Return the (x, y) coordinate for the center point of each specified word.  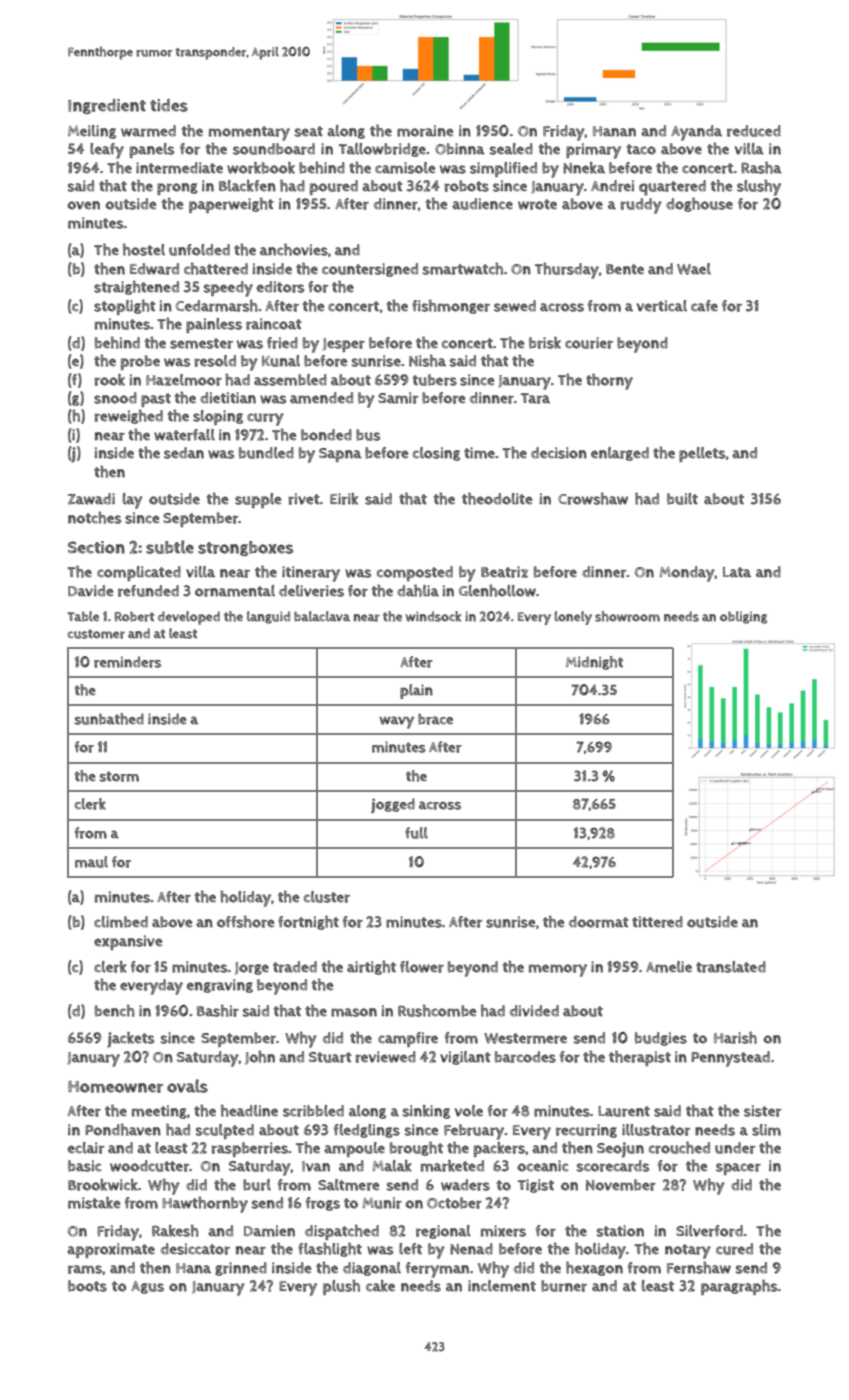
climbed (121, 922)
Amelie (669, 967)
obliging (743, 617)
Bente (625, 269)
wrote (537, 204)
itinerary (311, 574)
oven (83, 205)
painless (214, 325)
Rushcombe (437, 1011)
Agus (147, 1287)
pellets (702, 454)
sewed (515, 306)
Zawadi (91, 499)
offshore (245, 922)
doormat (599, 922)
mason (354, 1012)
